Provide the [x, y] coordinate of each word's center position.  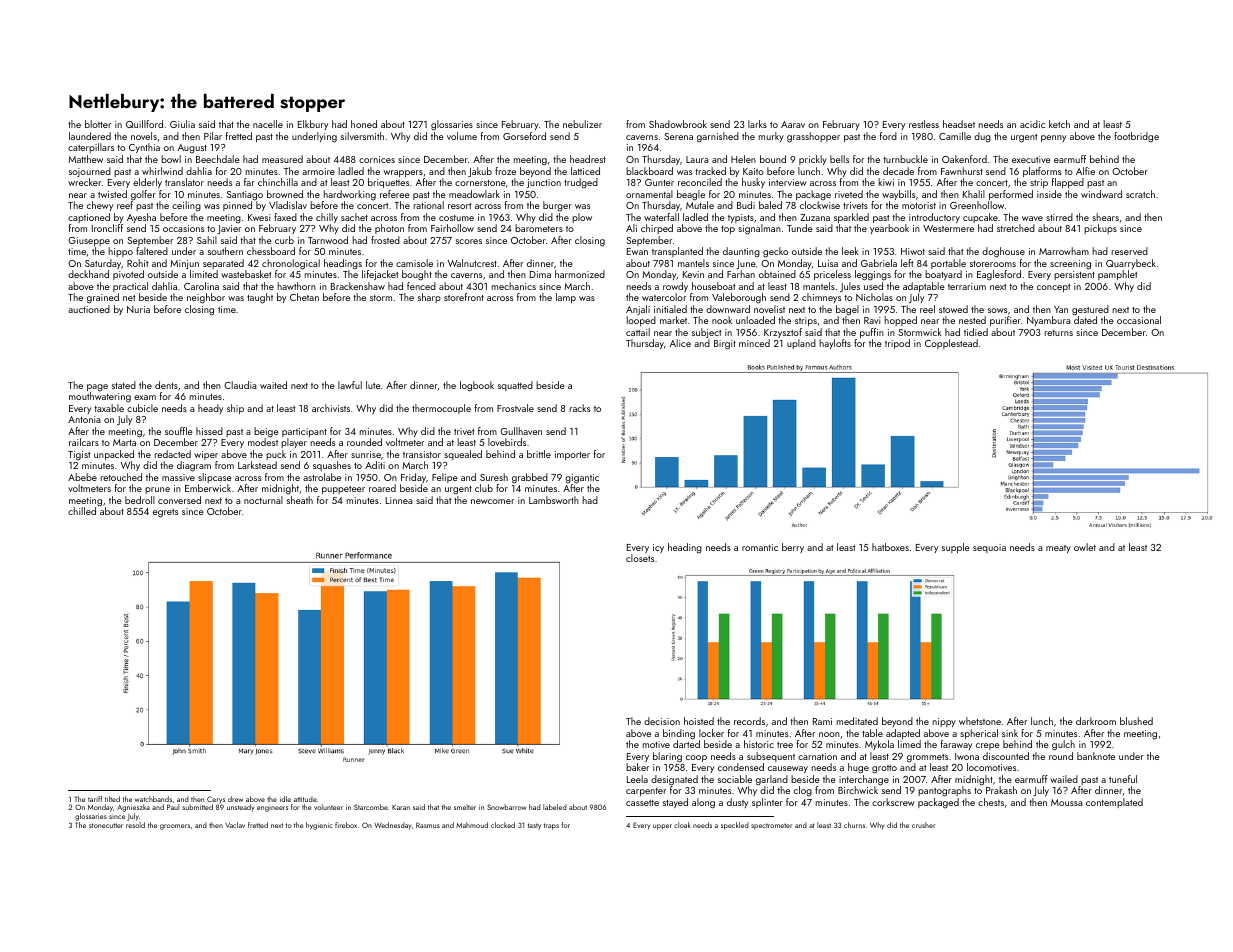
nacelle [268, 124]
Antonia [84, 419]
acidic [1032, 124]
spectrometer [771, 826]
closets [640, 558]
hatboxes [890, 547]
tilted [112, 799]
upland [801, 344]
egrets [165, 513]
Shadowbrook [678, 124]
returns [1059, 333]
